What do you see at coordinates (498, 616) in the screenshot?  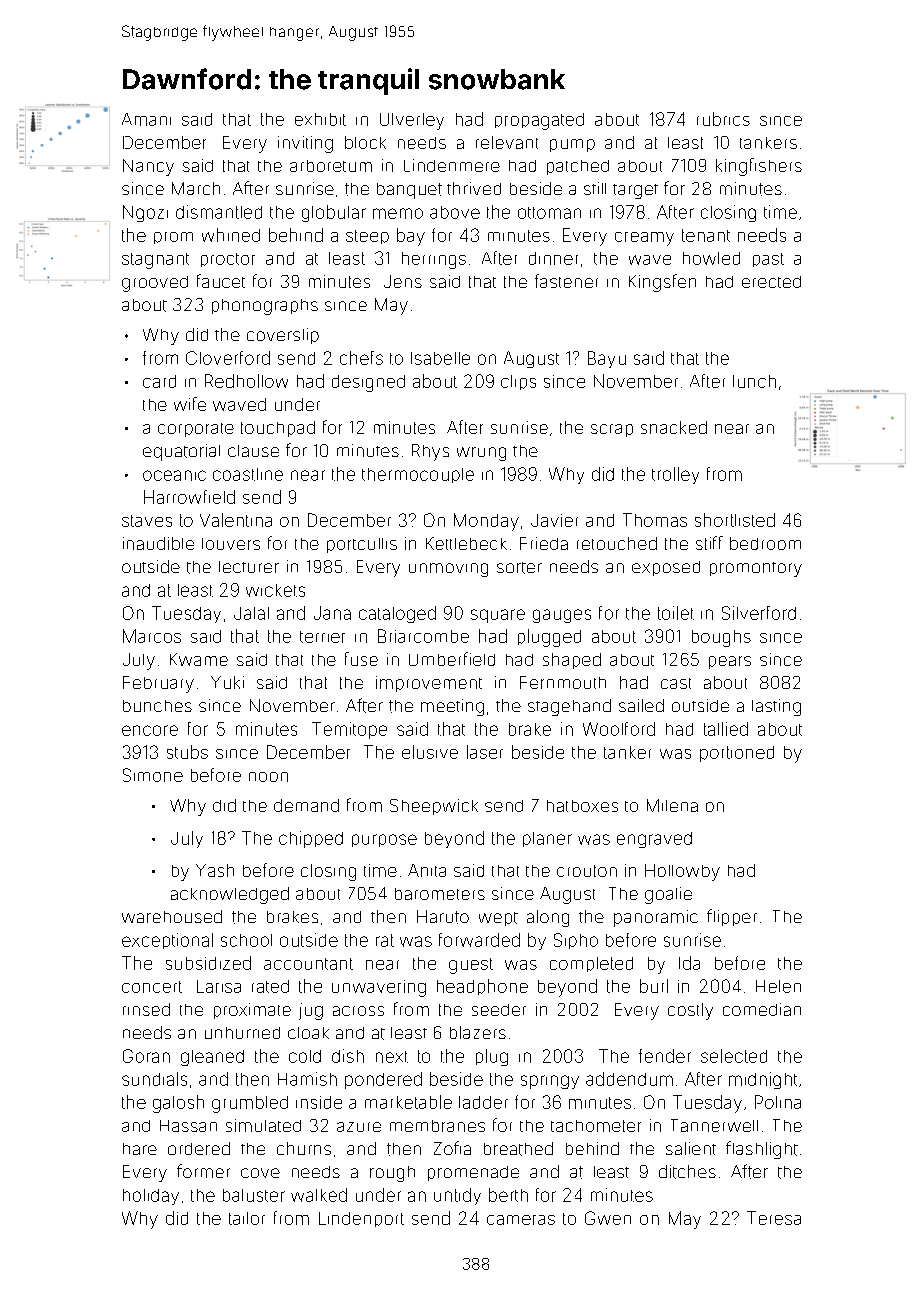 I see `square` at bounding box center [498, 616].
